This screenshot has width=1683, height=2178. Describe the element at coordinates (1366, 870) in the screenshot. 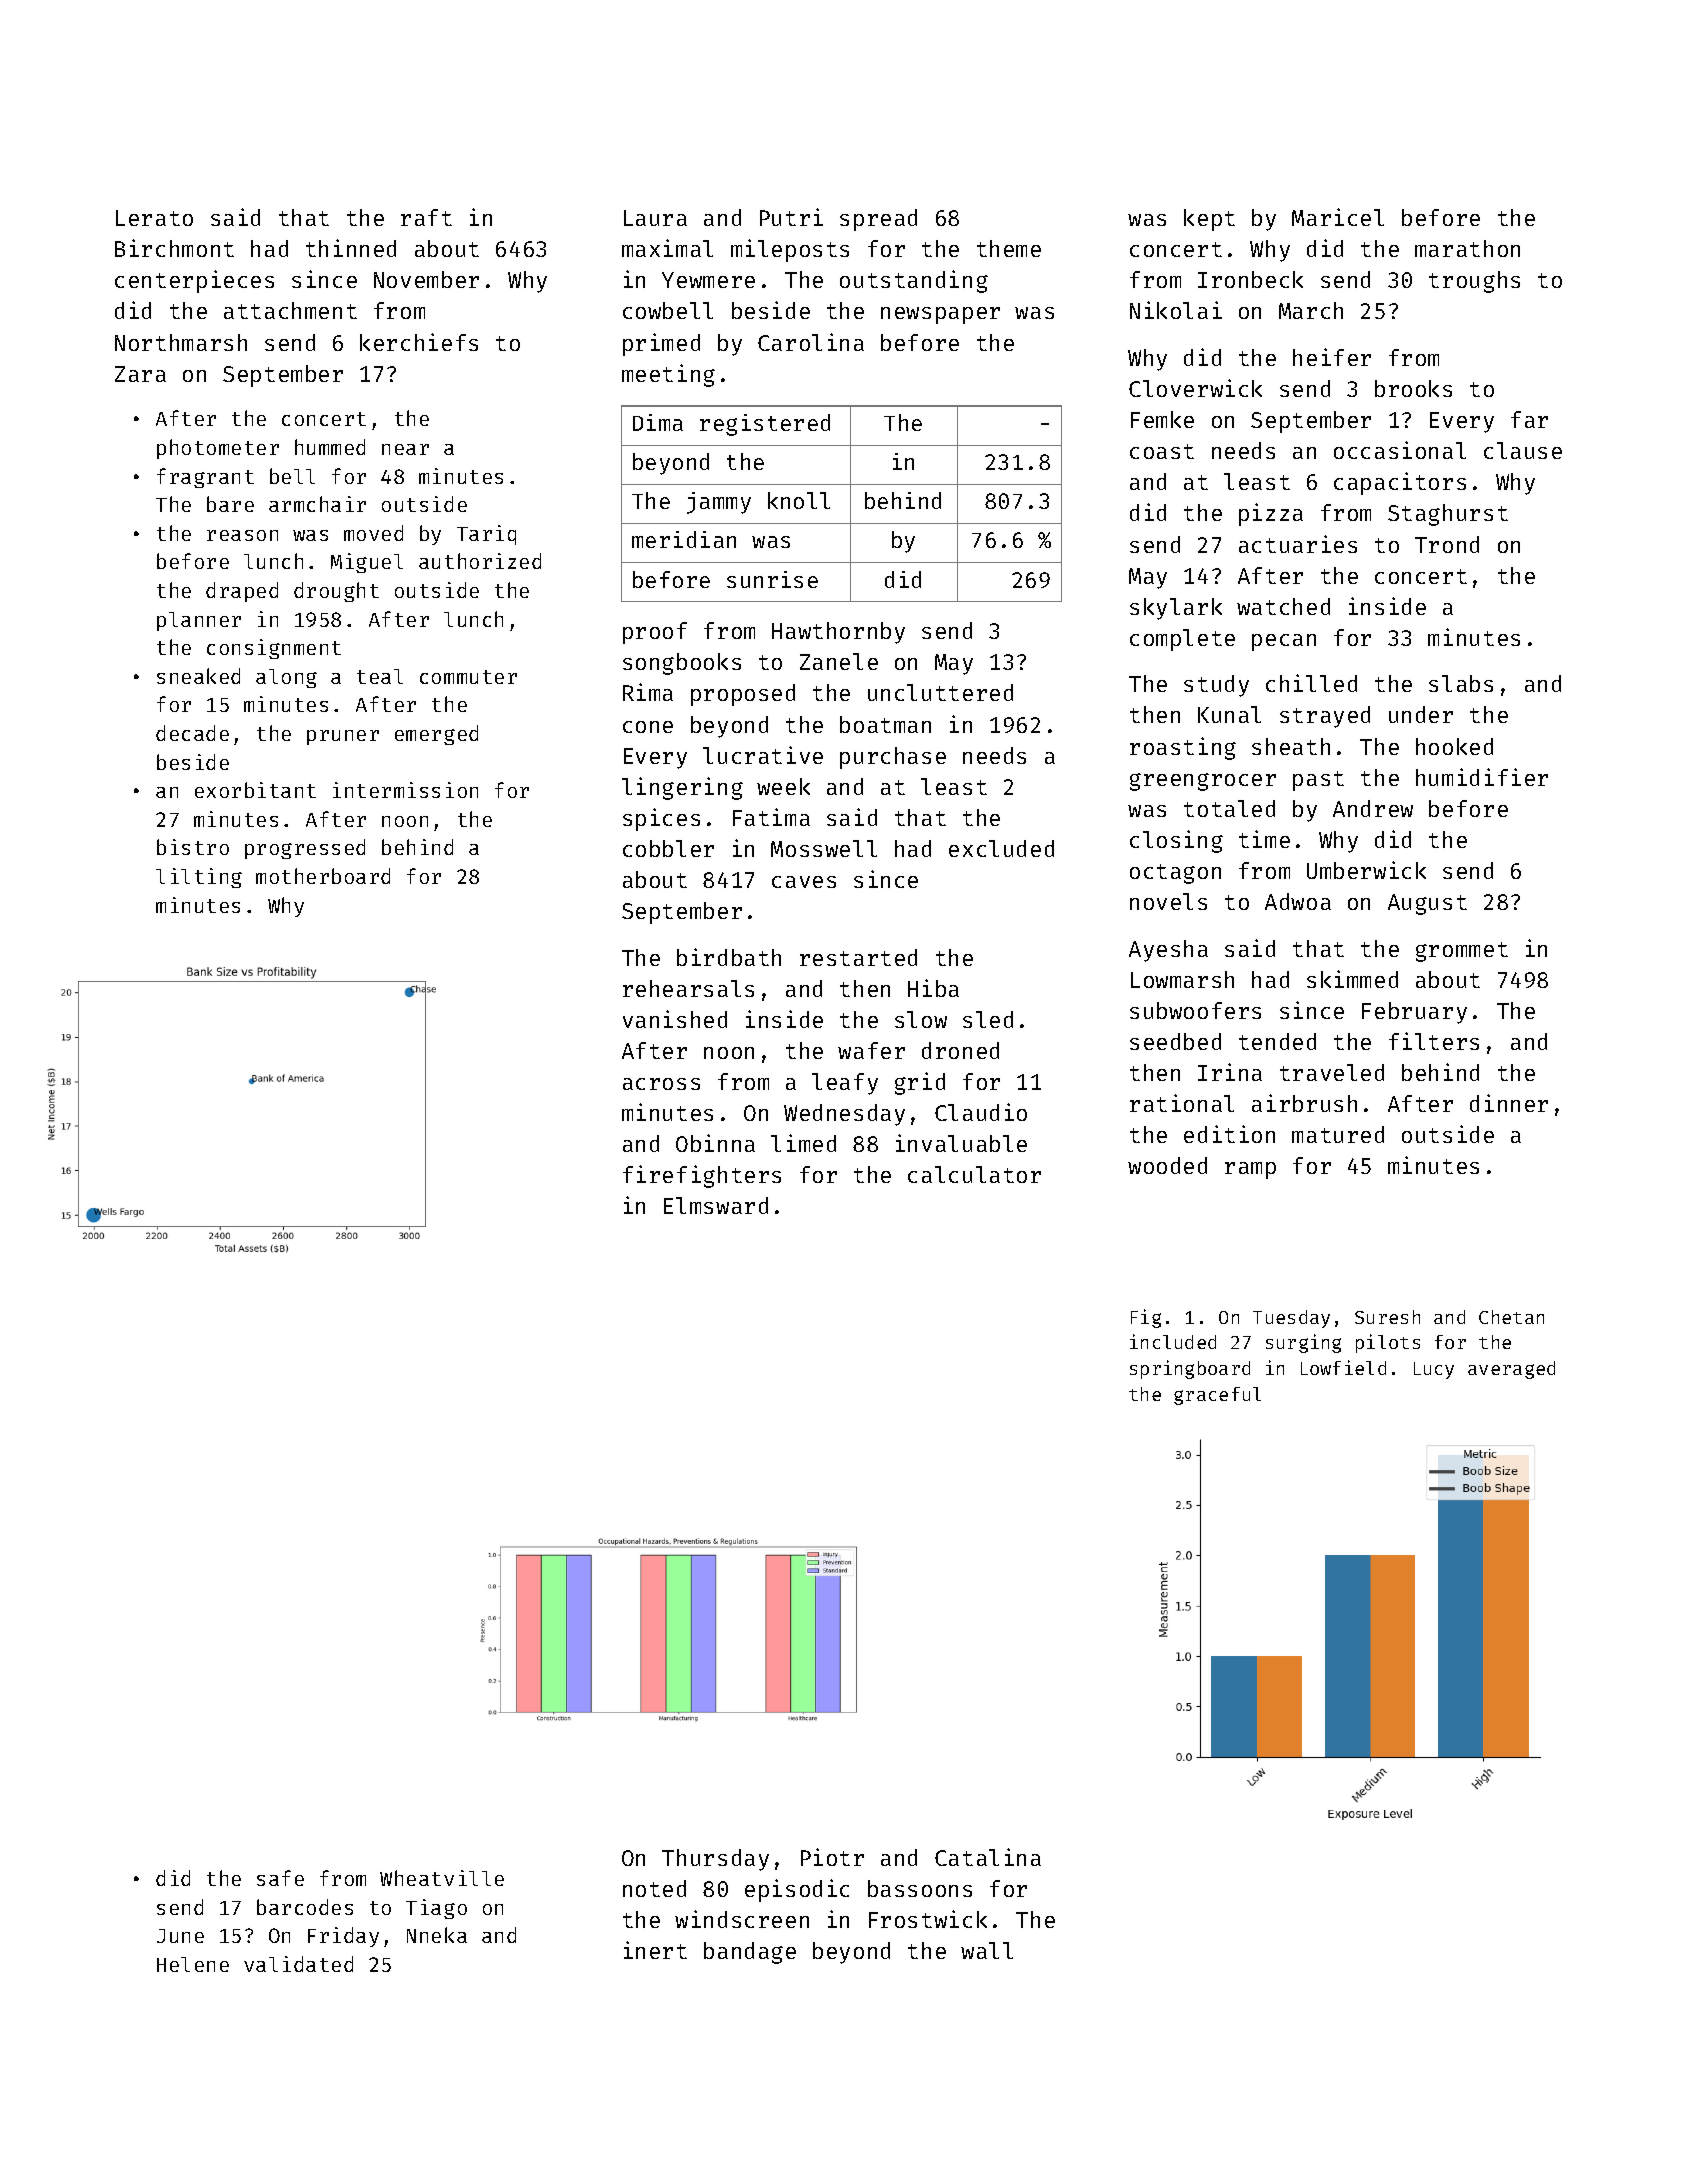

I see `Umberwick` at that location.
